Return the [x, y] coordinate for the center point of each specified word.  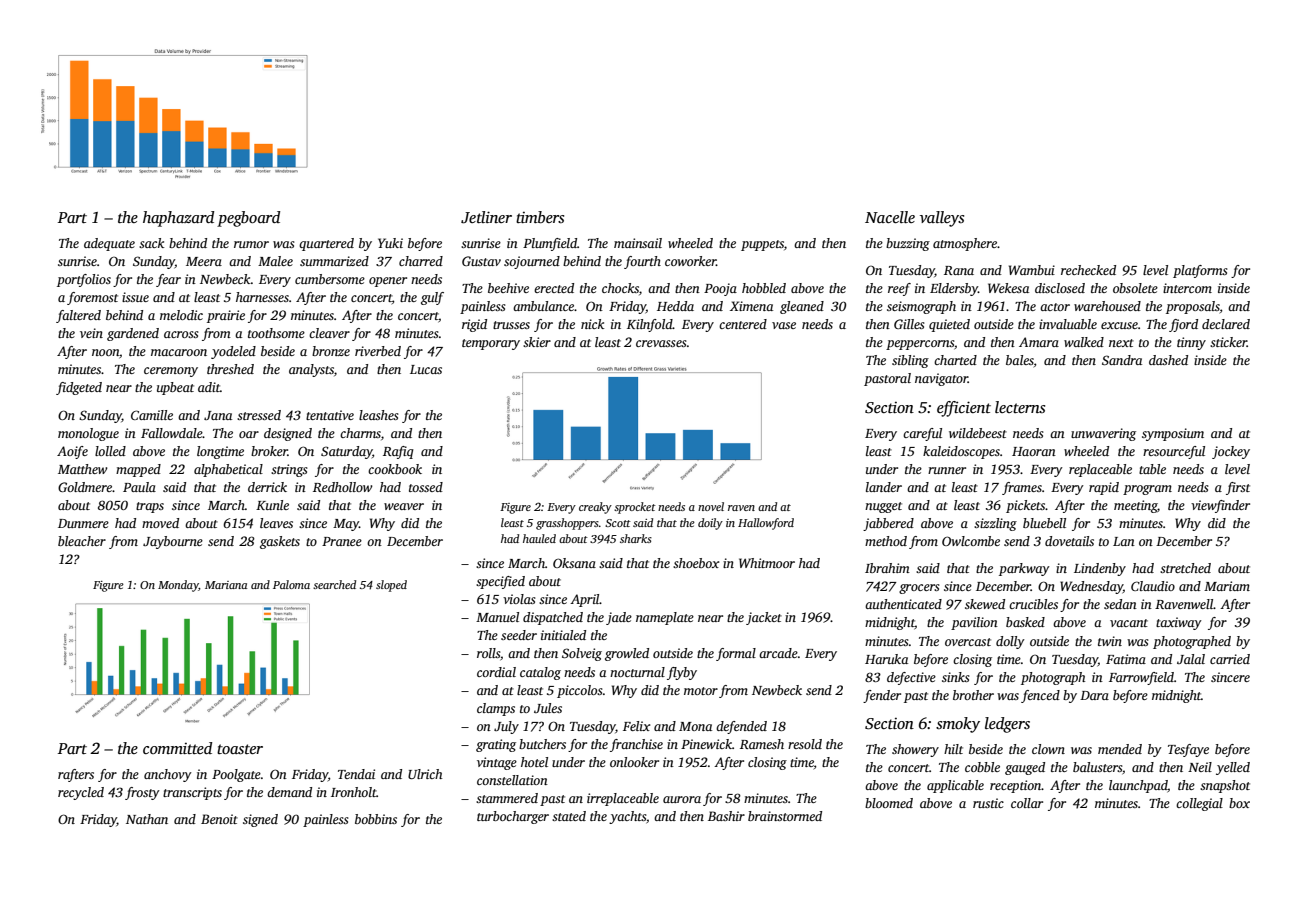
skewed [985, 604]
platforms [1200, 271]
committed [177, 748]
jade [619, 618]
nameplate [665, 618]
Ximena [751, 306]
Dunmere [83, 523]
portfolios [84, 280]
